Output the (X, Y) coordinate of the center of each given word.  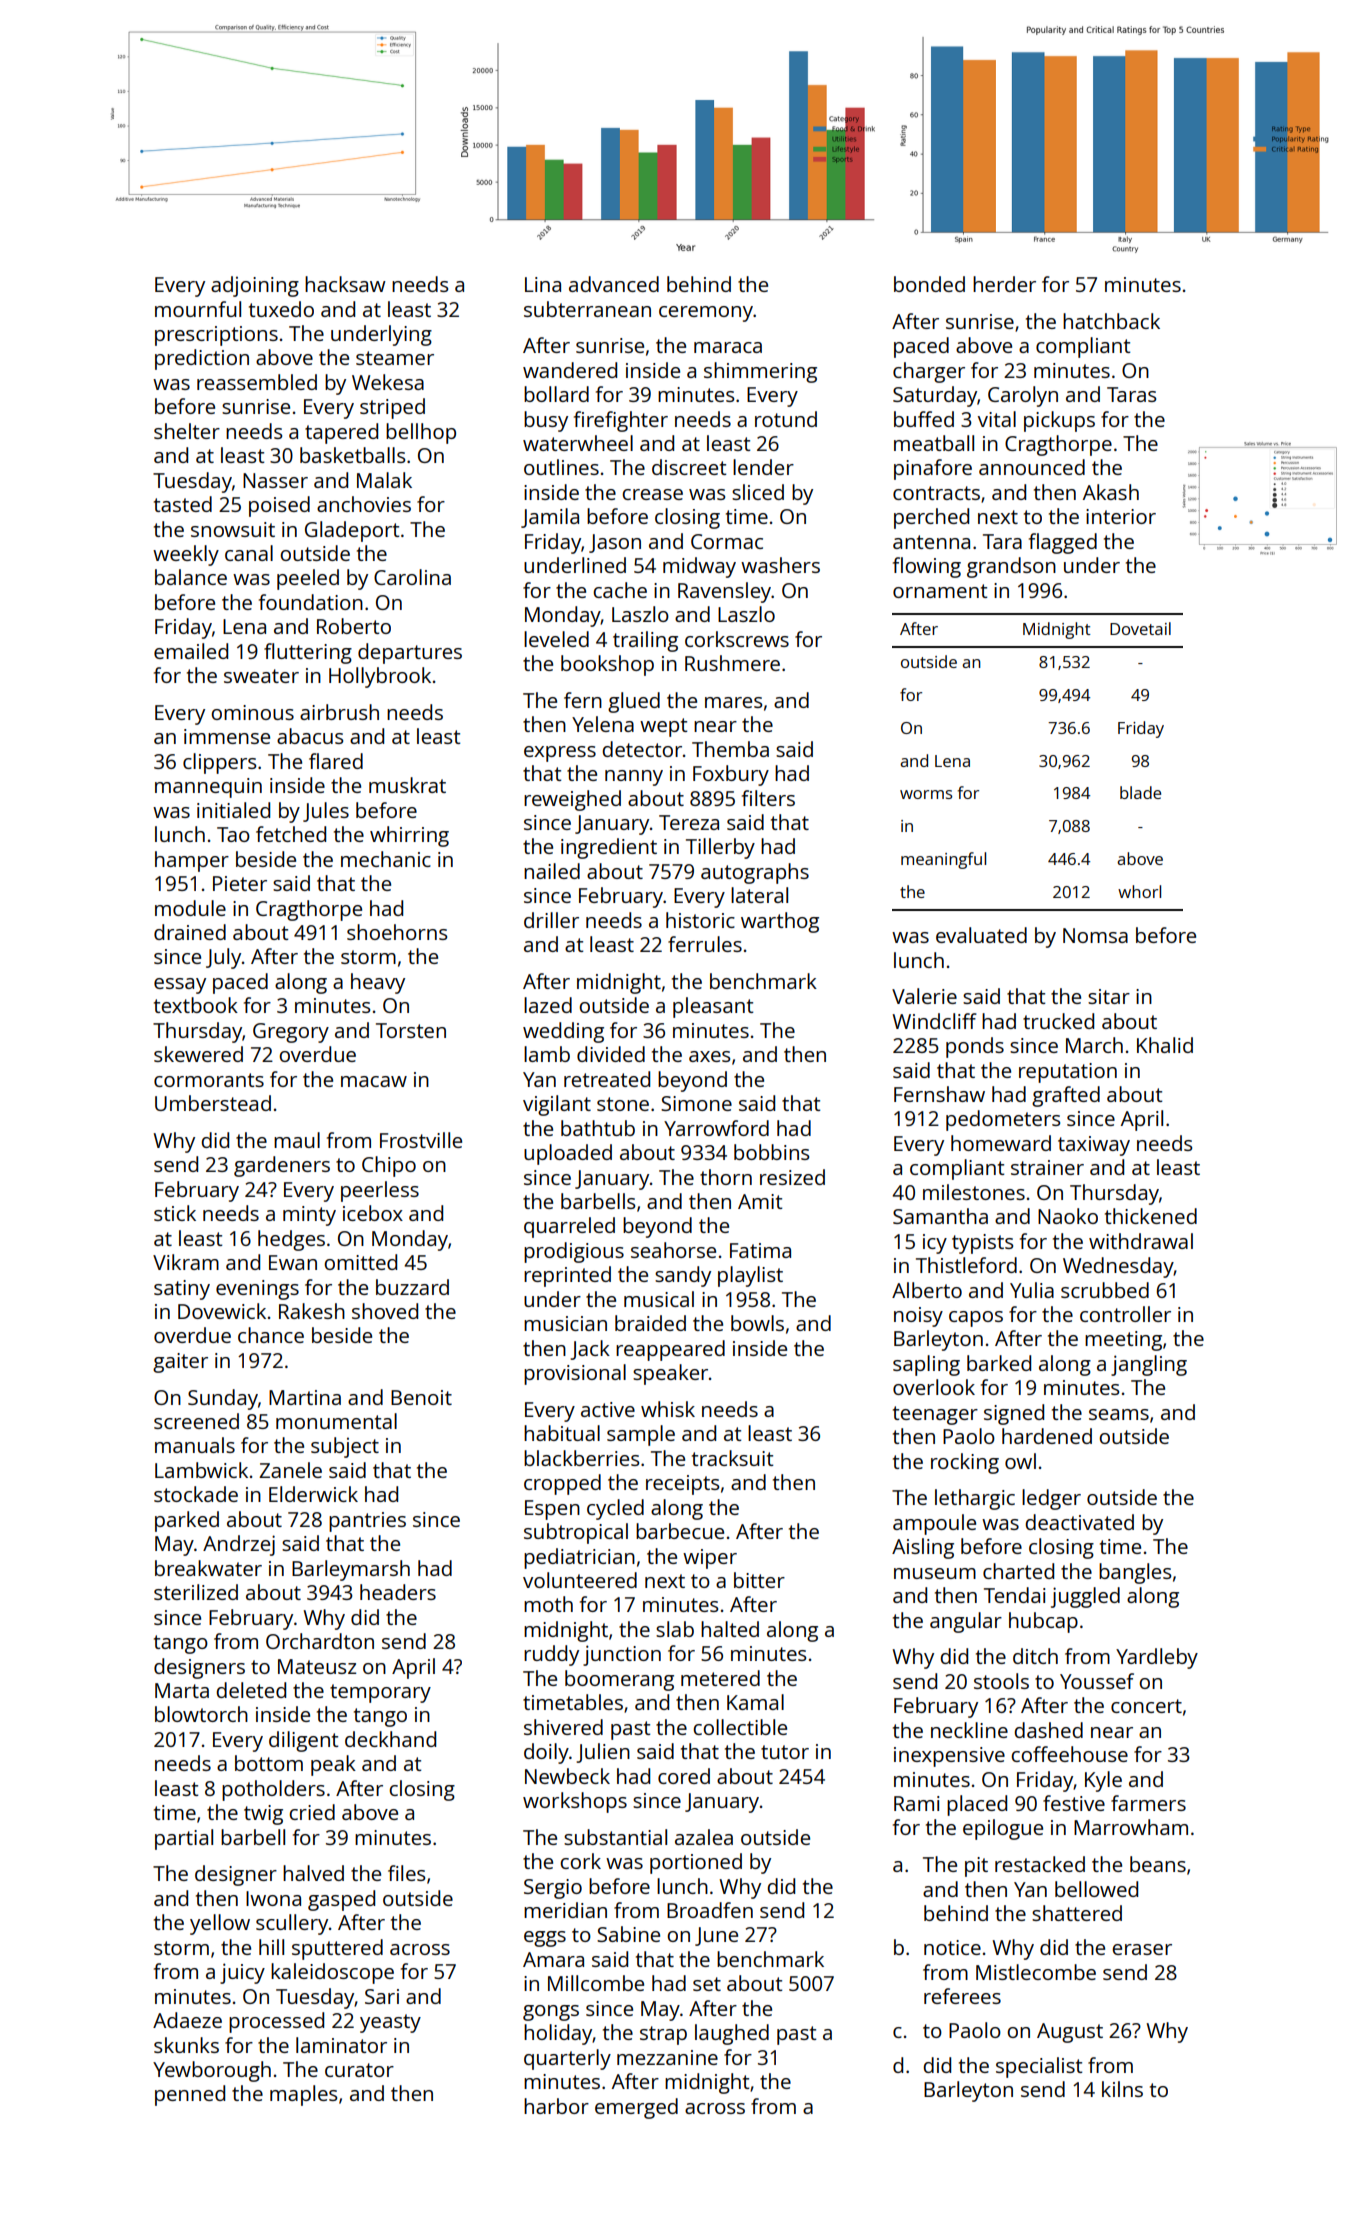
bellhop (421, 433)
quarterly (567, 2059)
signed (1014, 1414)
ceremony (706, 314)
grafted (1066, 1096)
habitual (562, 1433)
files (406, 1873)
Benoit (421, 1397)
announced (1032, 467)
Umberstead (213, 1103)
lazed (548, 1005)
